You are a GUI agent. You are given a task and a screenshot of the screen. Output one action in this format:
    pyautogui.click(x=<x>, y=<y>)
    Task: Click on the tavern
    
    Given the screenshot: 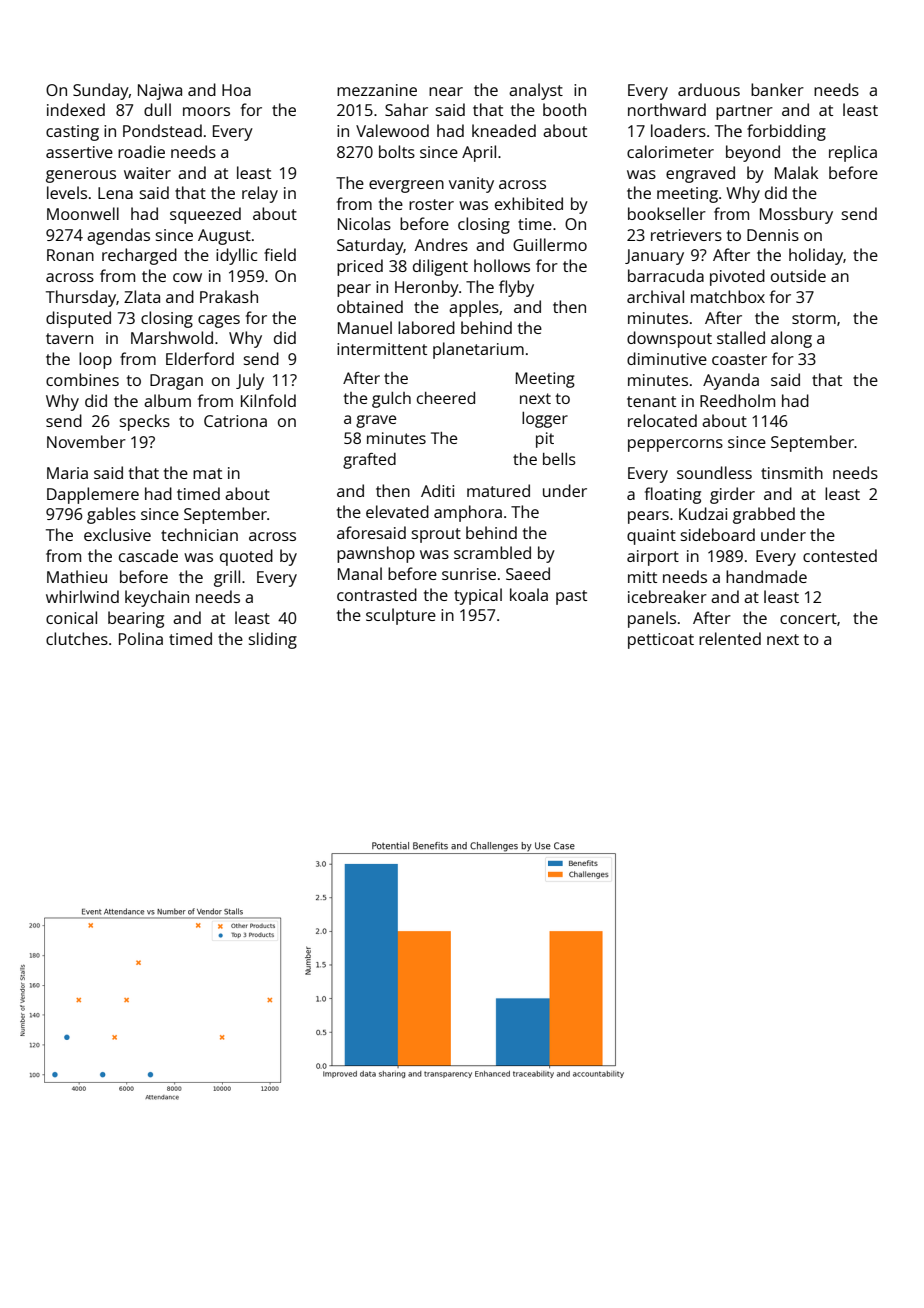 What is the action you would take?
    pyautogui.click(x=69, y=338)
